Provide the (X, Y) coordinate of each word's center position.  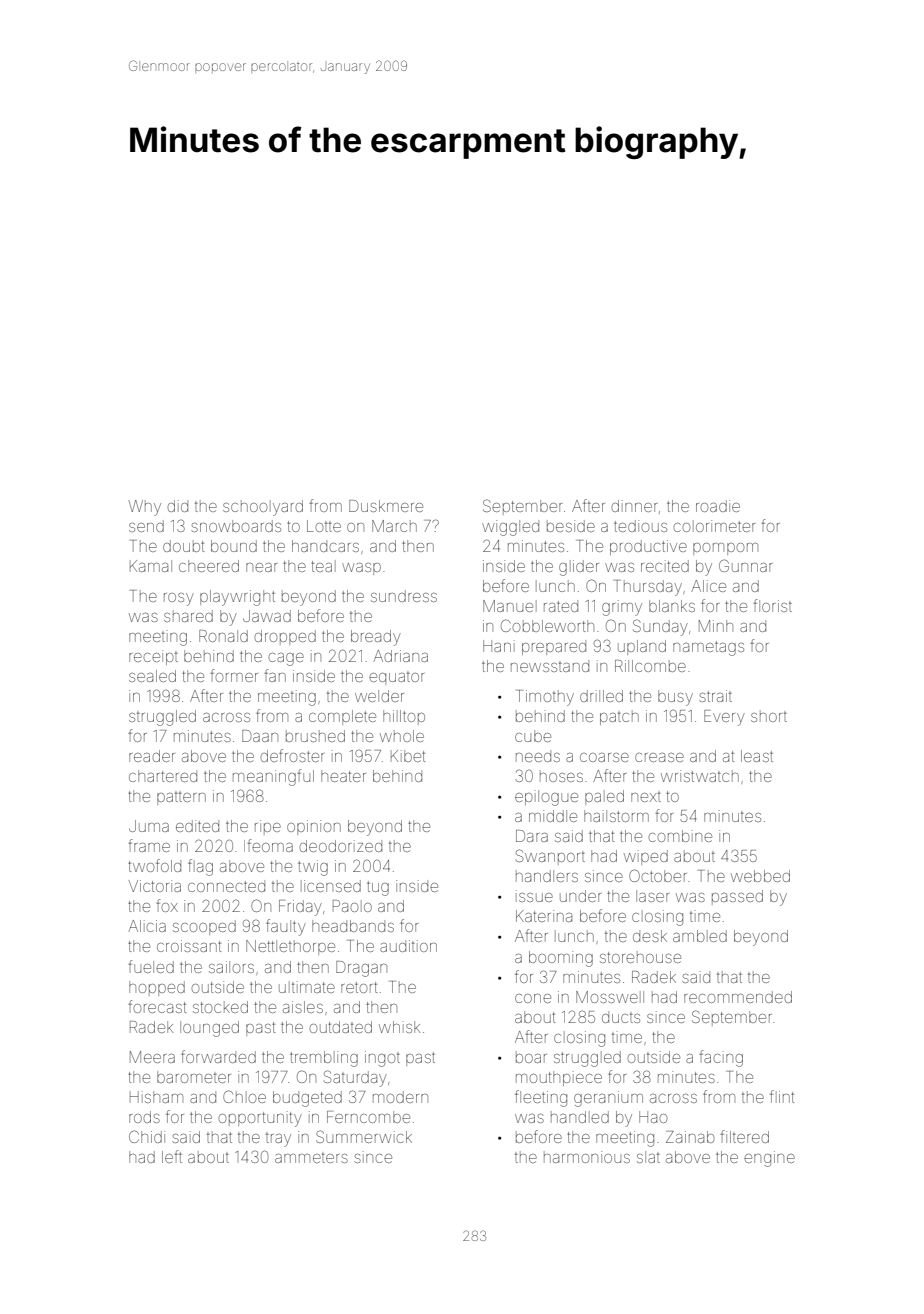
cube (533, 736)
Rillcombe (650, 666)
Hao (653, 1117)
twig (313, 868)
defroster (292, 755)
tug (378, 888)
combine (680, 836)
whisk (399, 1027)
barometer (194, 1077)
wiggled (510, 528)
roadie (718, 506)
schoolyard (263, 508)
